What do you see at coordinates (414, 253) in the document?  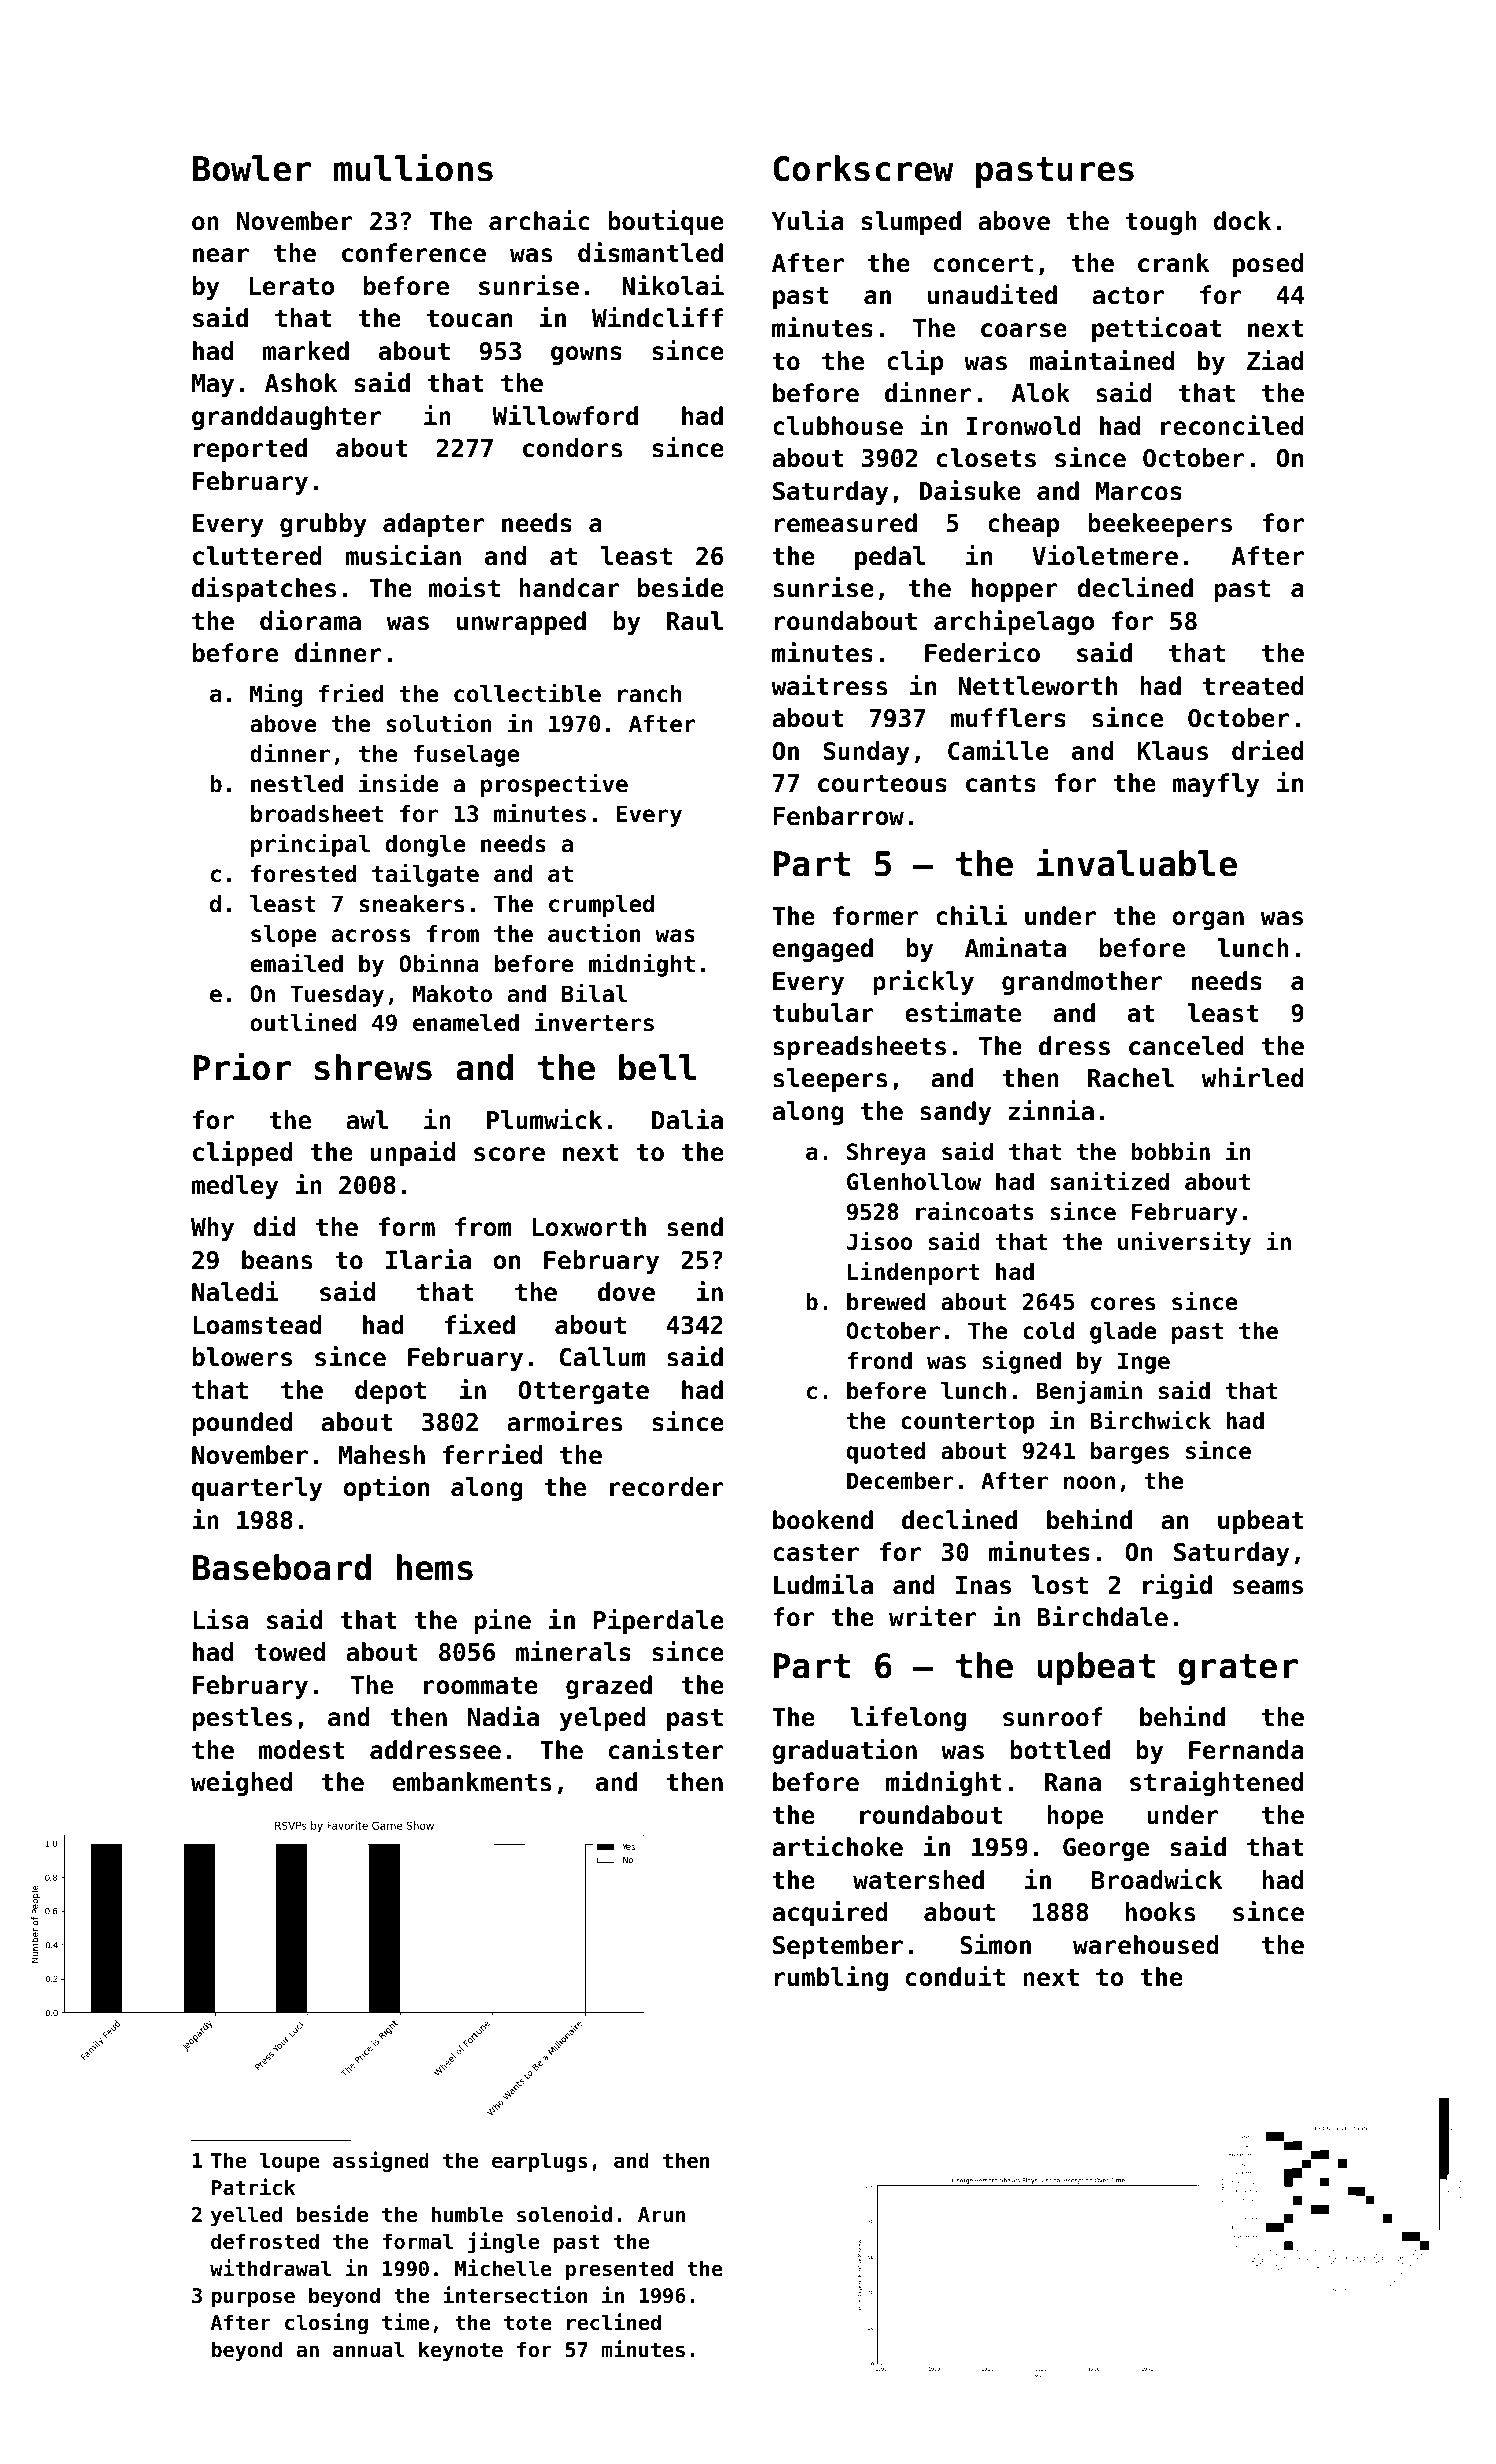 I see `conference` at bounding box center [414, 253].
